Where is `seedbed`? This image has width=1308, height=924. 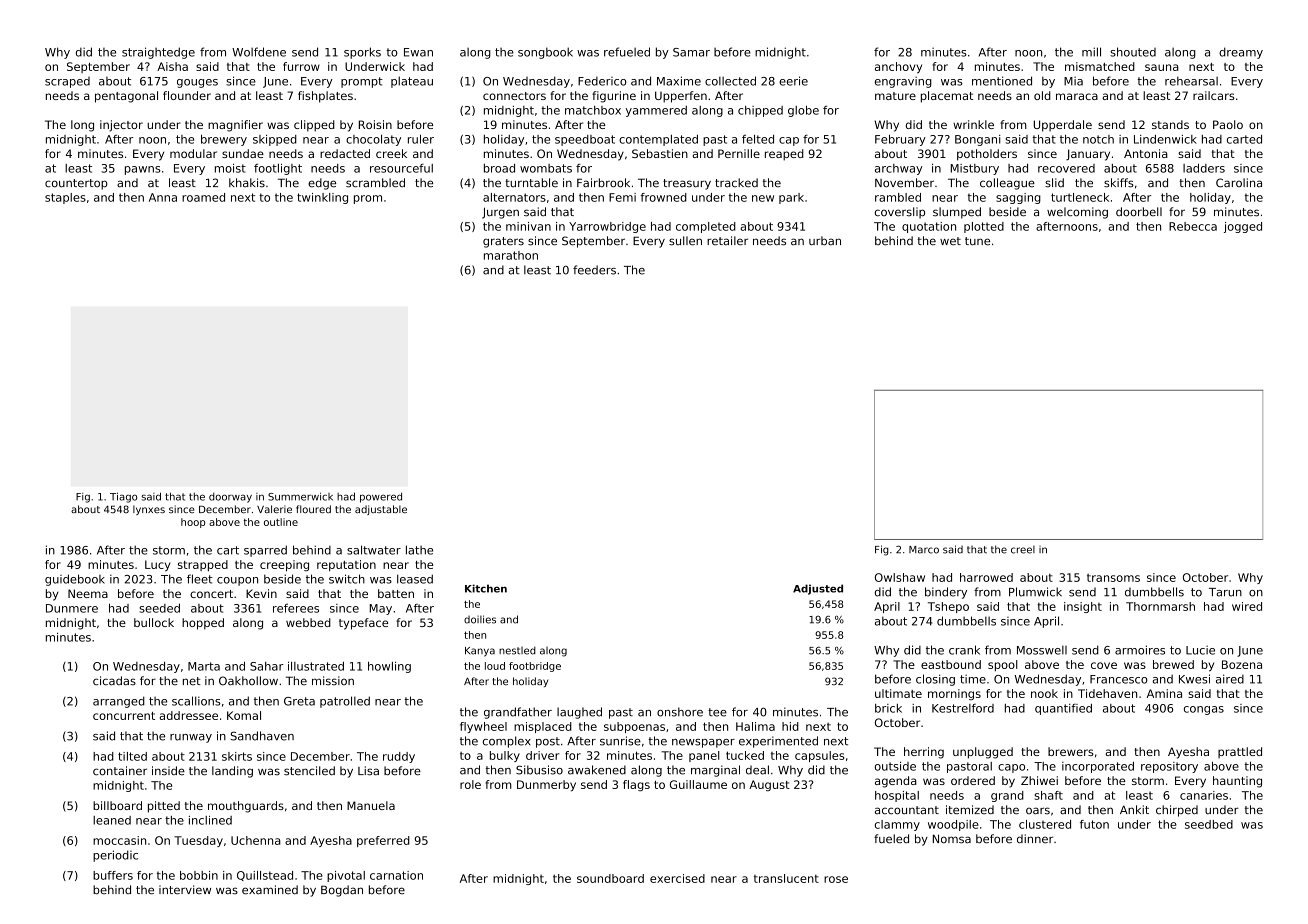 seedbed is located at coordinates (1209, 824).
